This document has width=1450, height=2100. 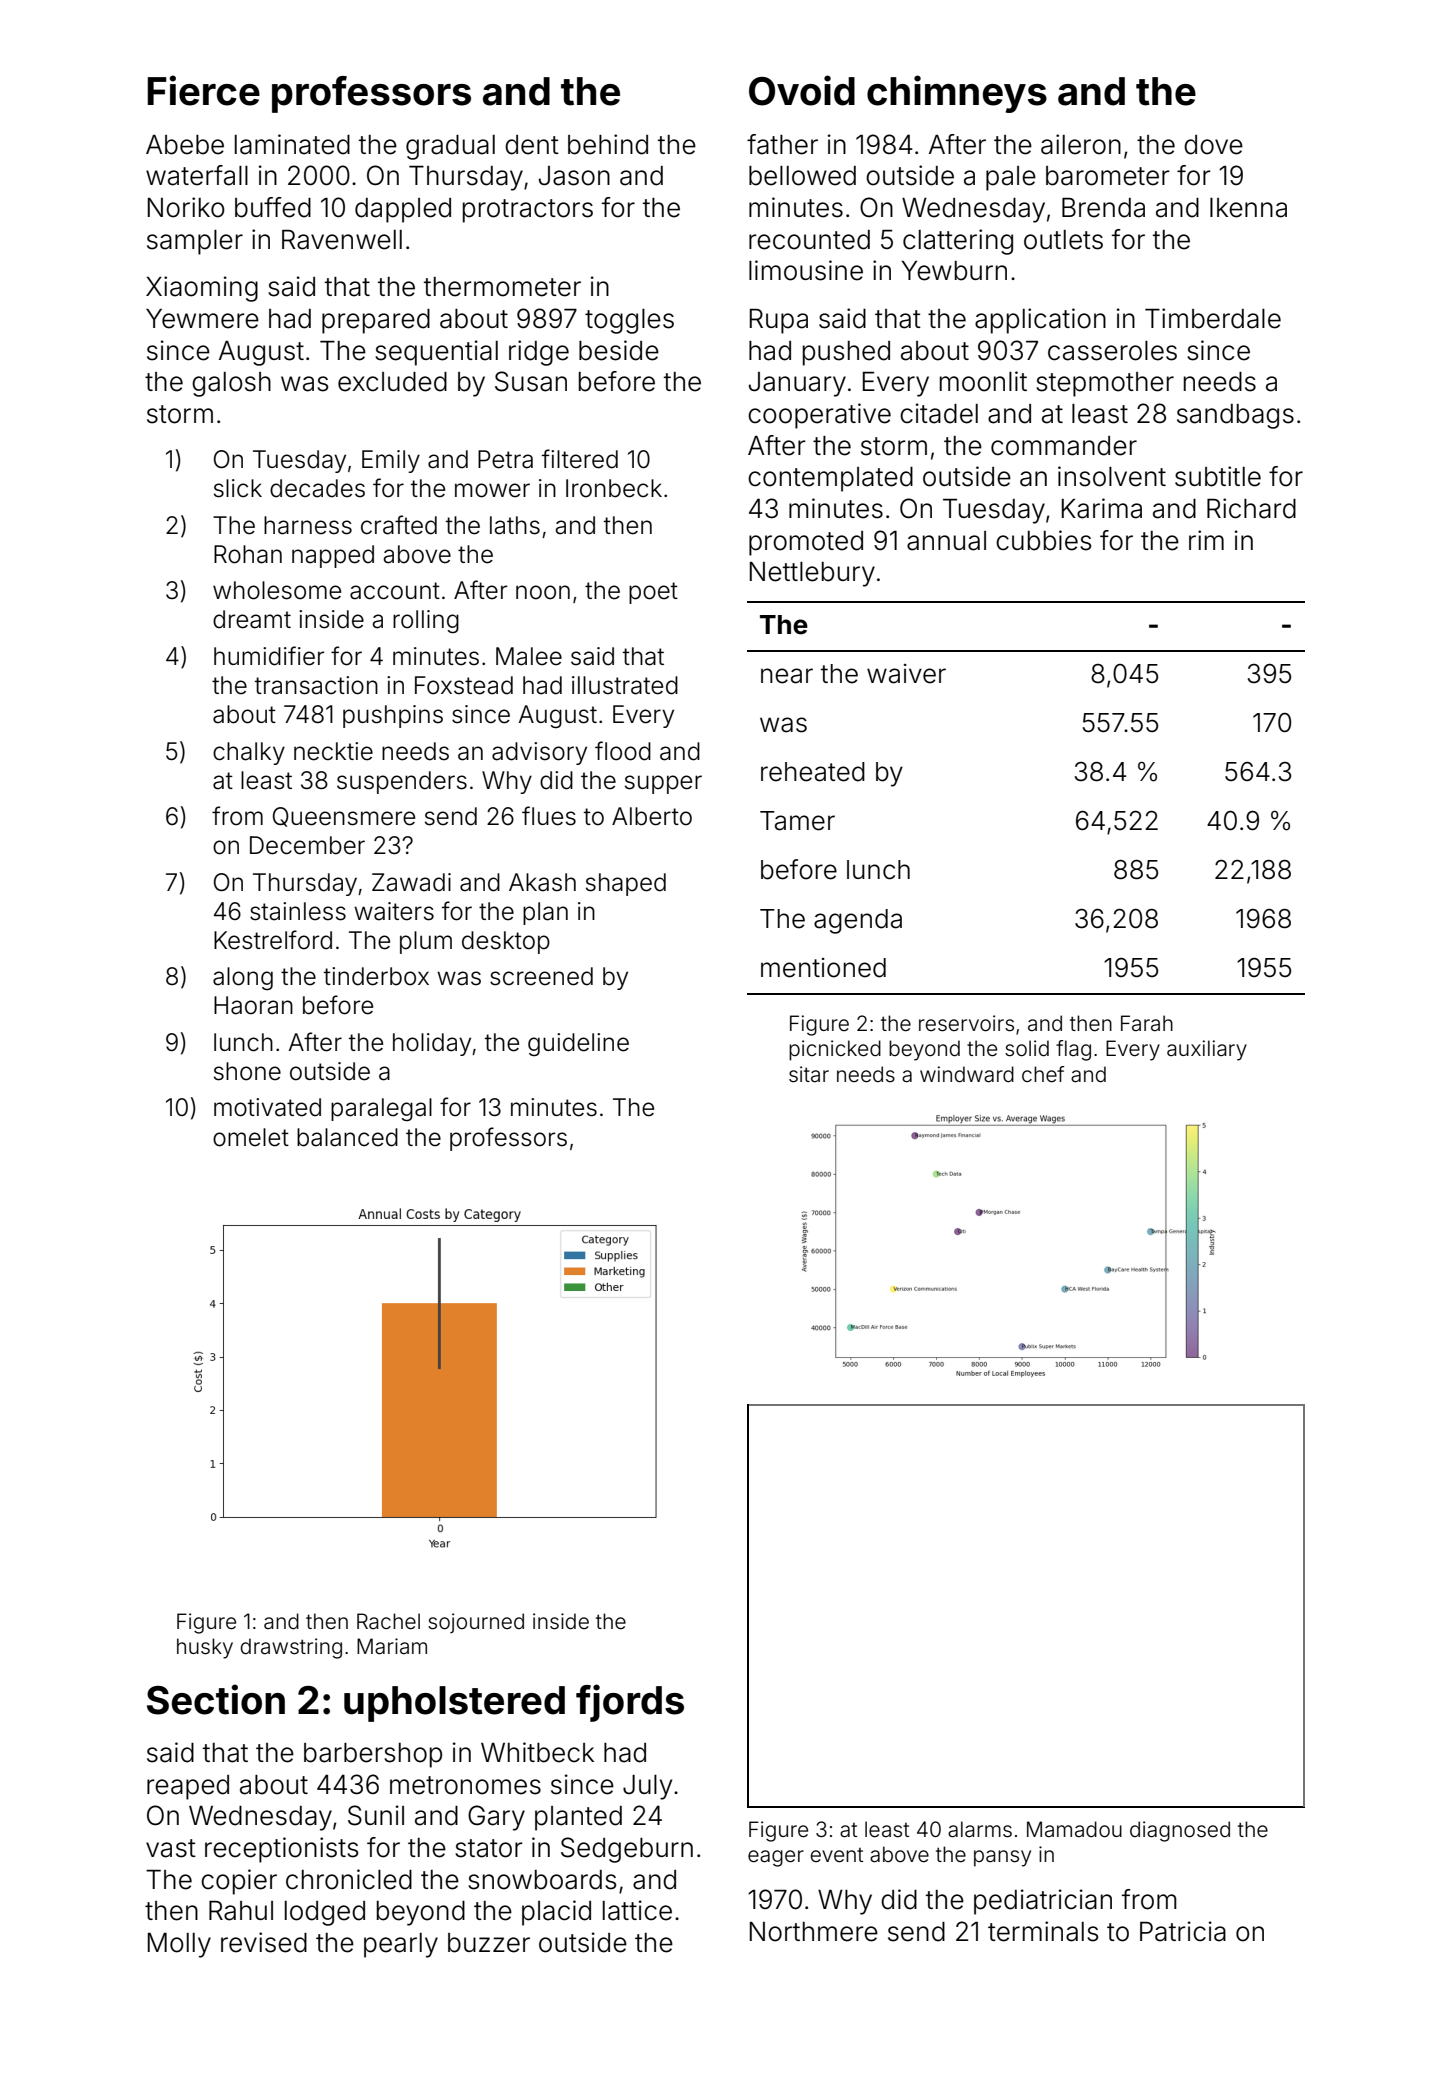 What do you see at coordinates (809, 1074) in the document?
I see `sitar` at bounding box center [809, 1074].
